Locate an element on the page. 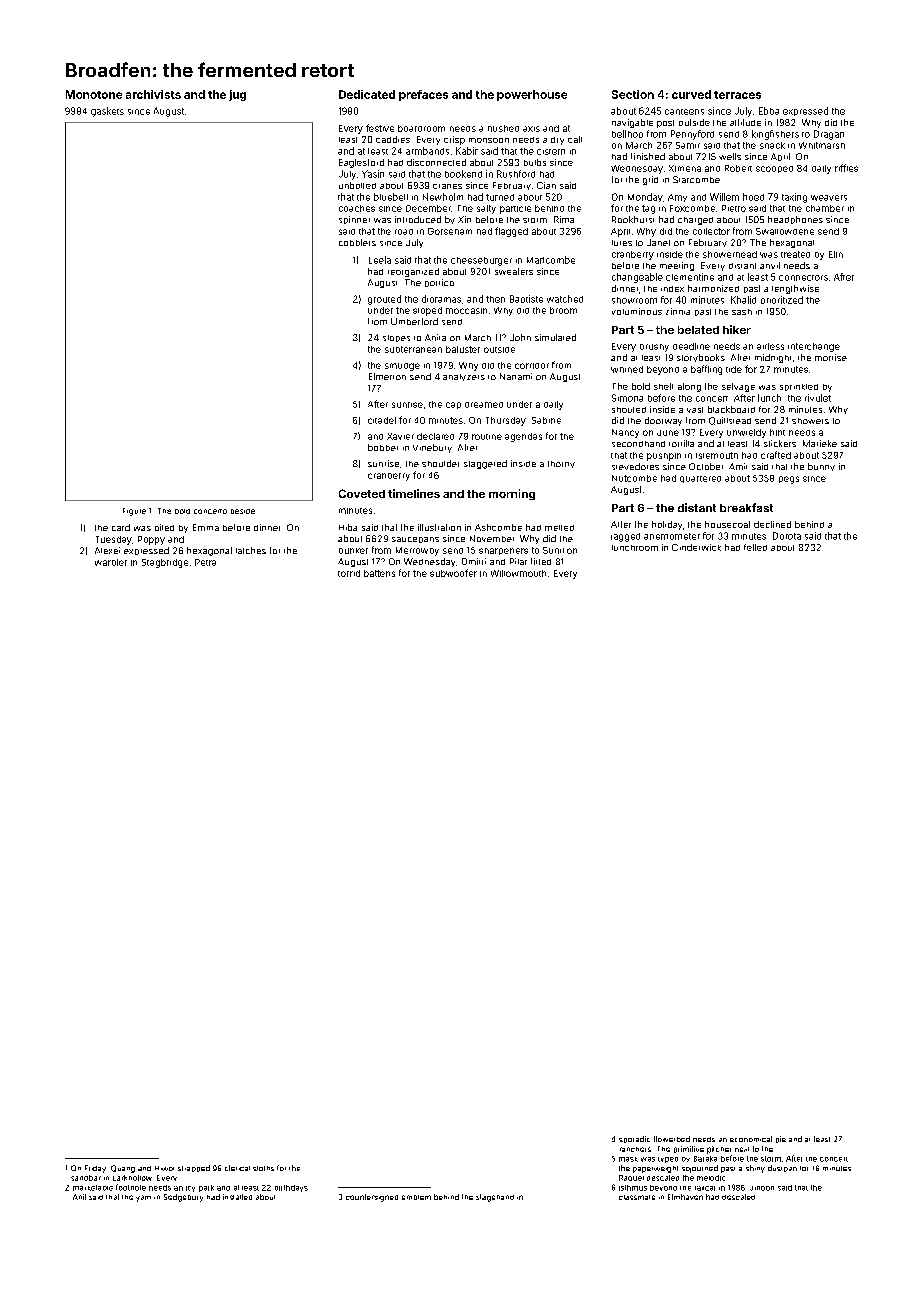  Willowmouth is located at coordinates (518, 573).
